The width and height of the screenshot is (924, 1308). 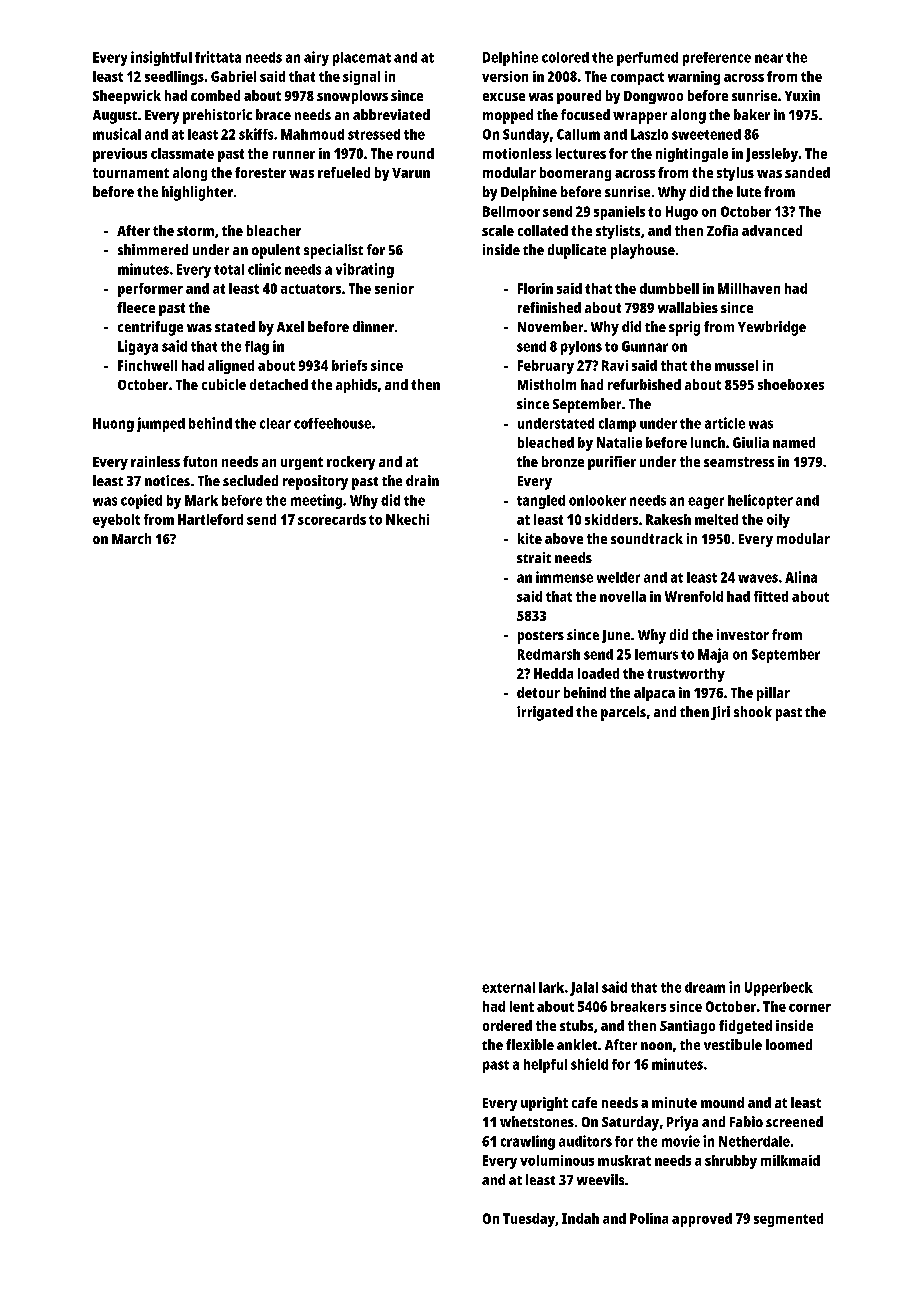 I want to click on lark, so click(x=551, y=987).
